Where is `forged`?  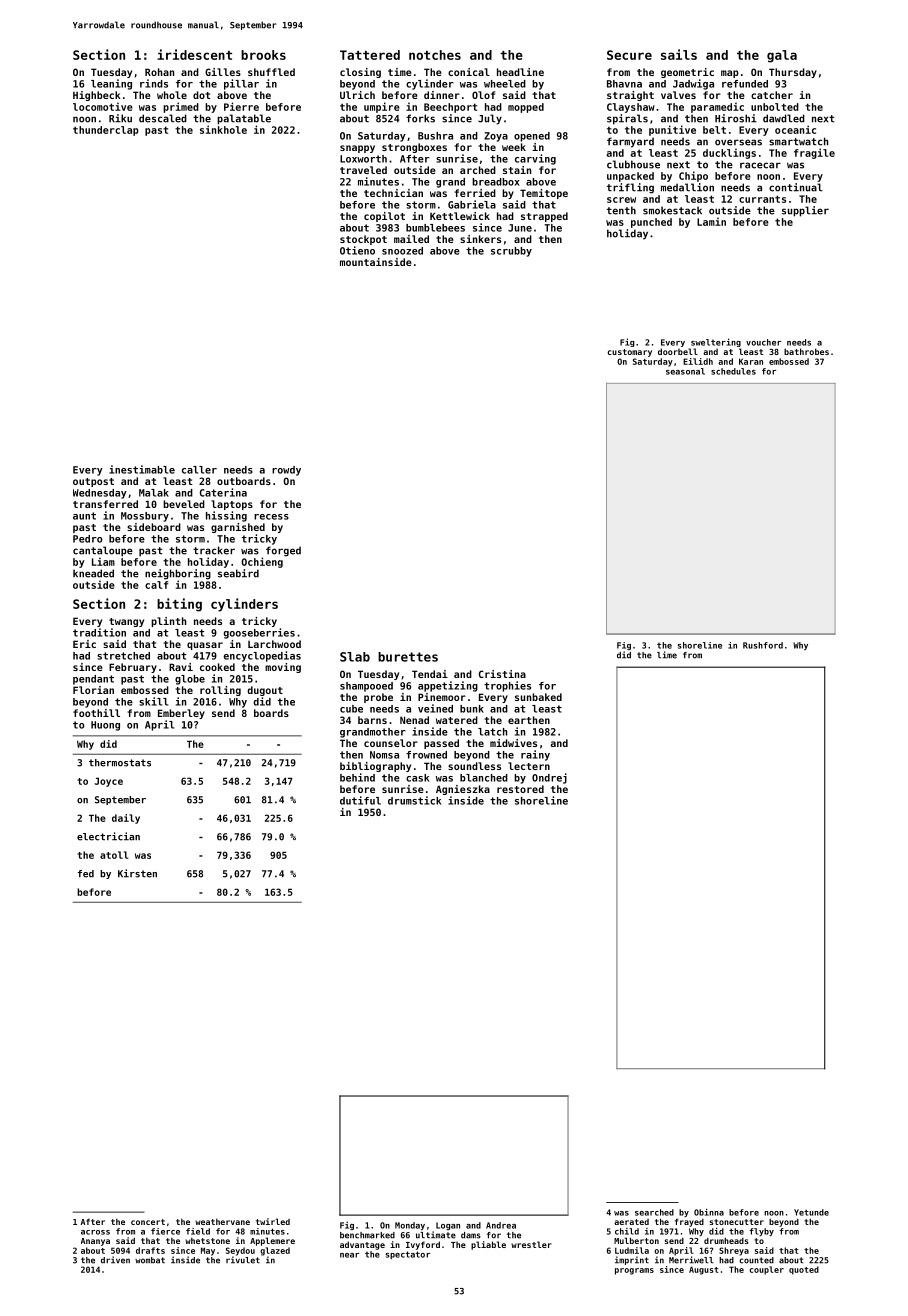
forged is located at coordinates (283, 551).
